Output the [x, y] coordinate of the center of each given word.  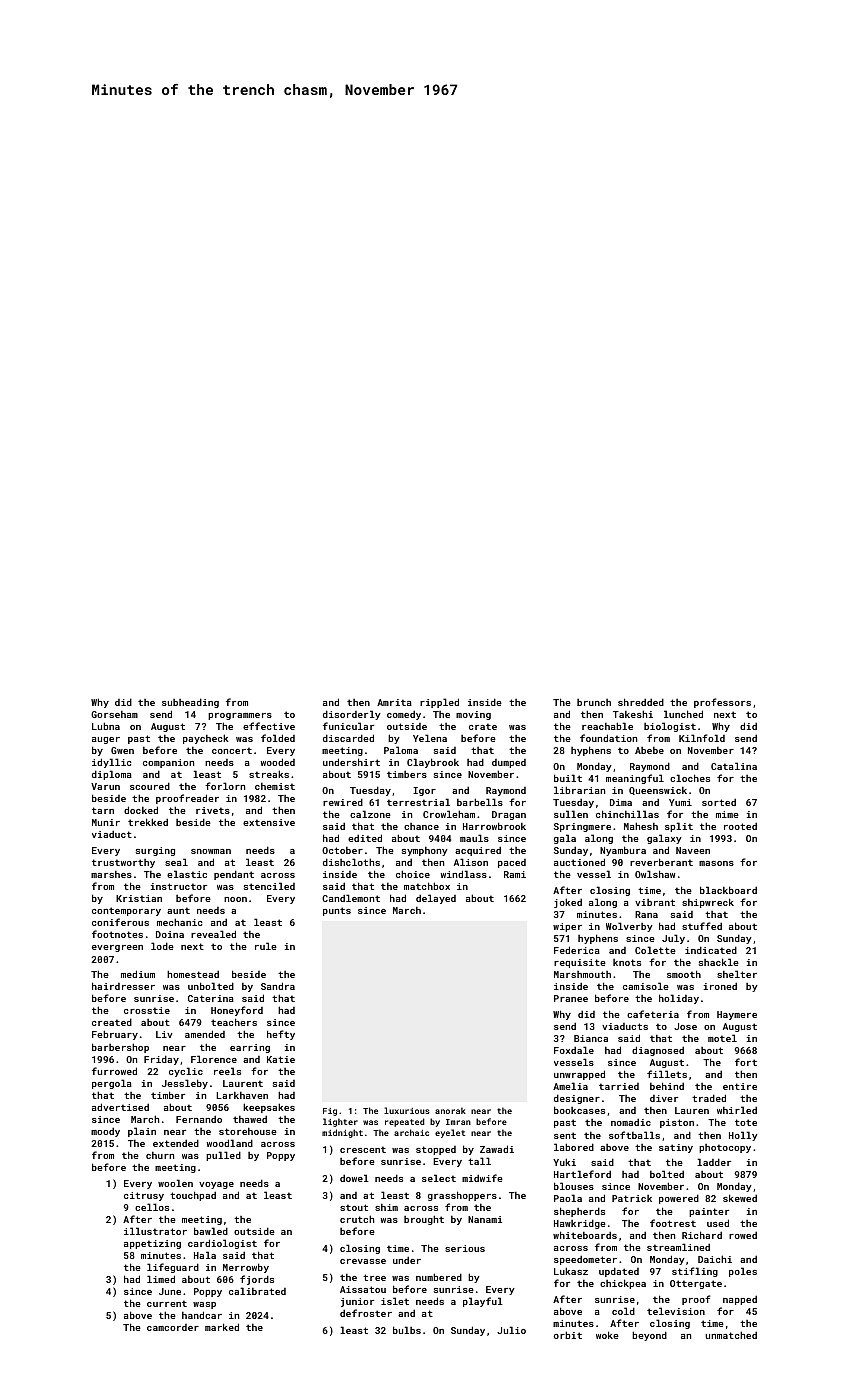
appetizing [152, 1244]
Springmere [582, 827]
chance [421, 826]
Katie [281, 1059]
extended [176, 1143]
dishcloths [351, 862]
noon [235, 899]
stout [354, 1207]
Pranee [571, 998]
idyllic [111, 763]
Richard [702, 1235]
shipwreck [708, 903]
